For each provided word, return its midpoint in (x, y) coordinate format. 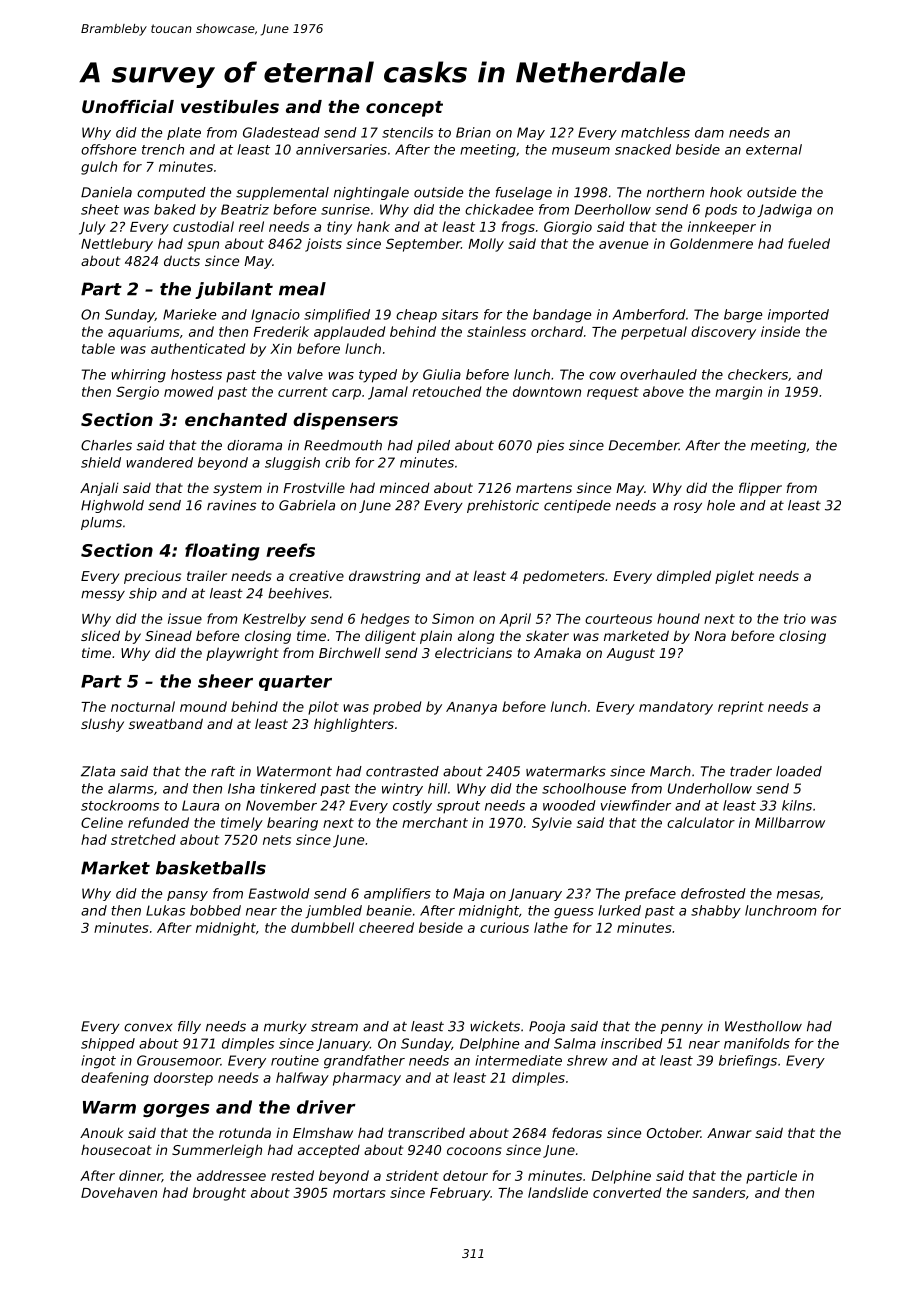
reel (251, 226)
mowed (188, 391)
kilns (797, 805)
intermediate (518, 1060)
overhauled (658, 374)
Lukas (165, 910)
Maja (468, 894)
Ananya (471, 708)
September (423, 245)
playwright (242, 654)
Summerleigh (217, 1151)
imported (798, 316)
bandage (562, 316)
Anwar (729, 1133)
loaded (799, 771)
